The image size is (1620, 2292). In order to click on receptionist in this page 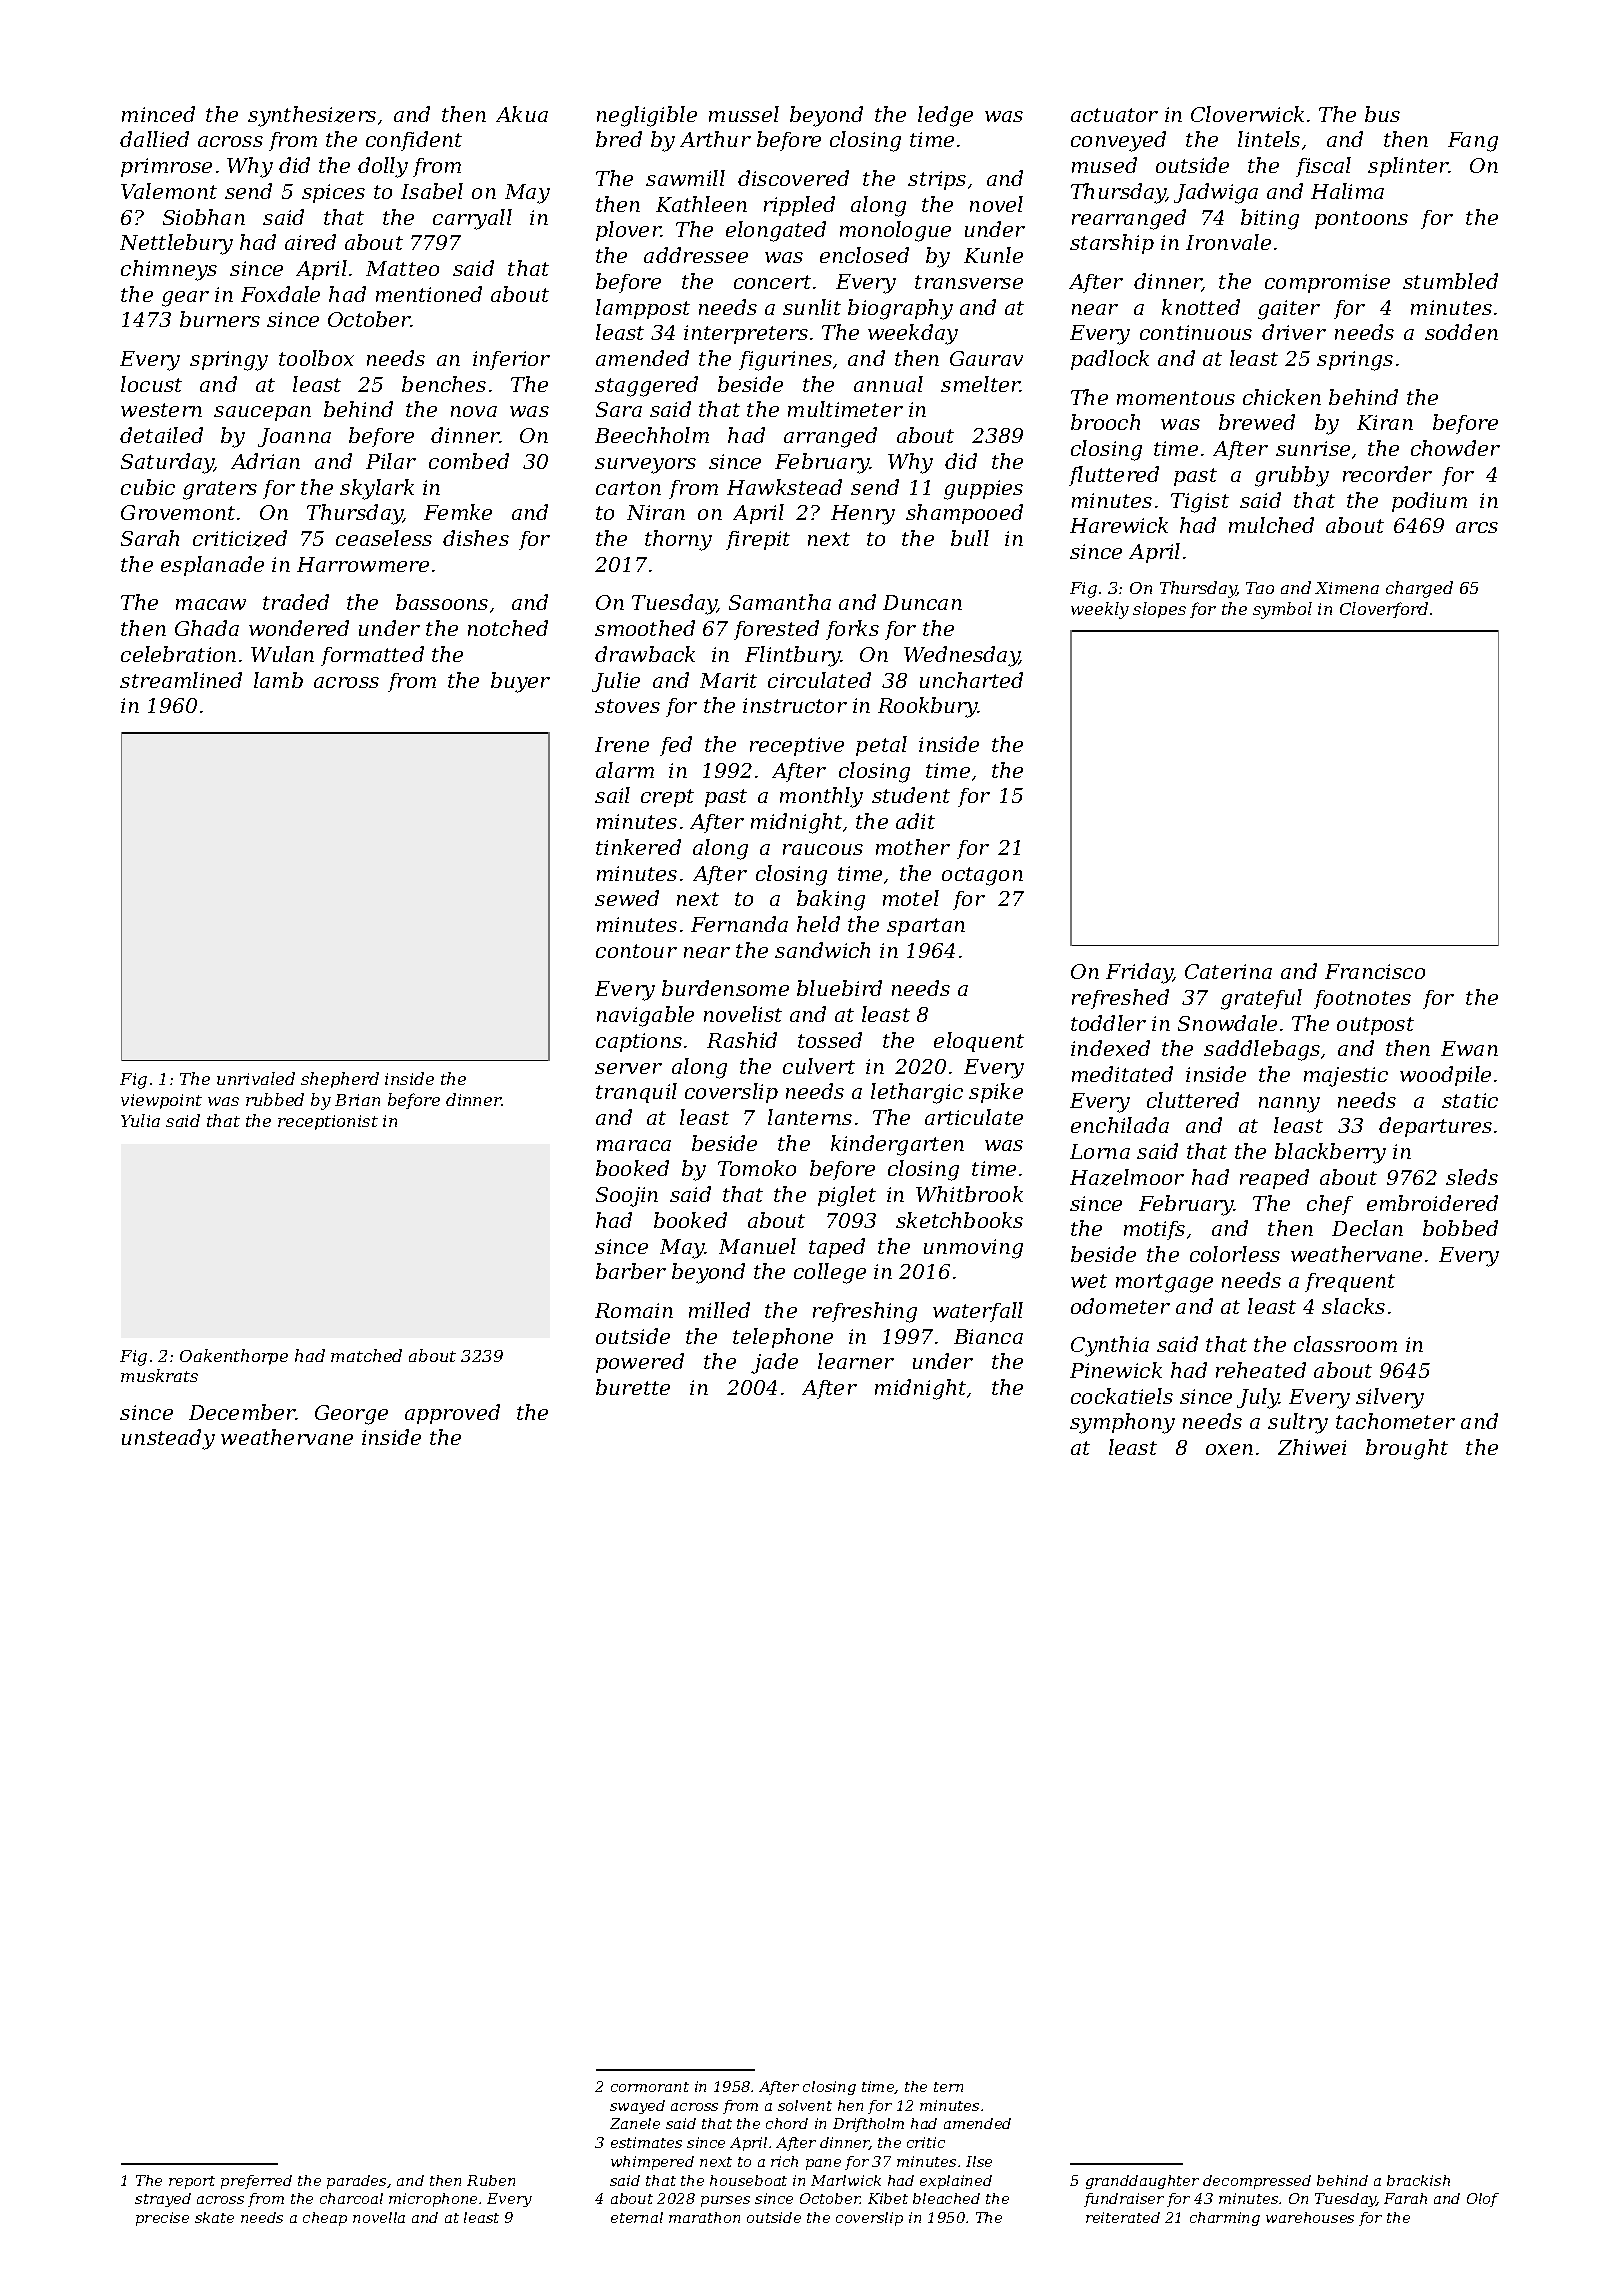, I will do `click(328, 1122)`.
